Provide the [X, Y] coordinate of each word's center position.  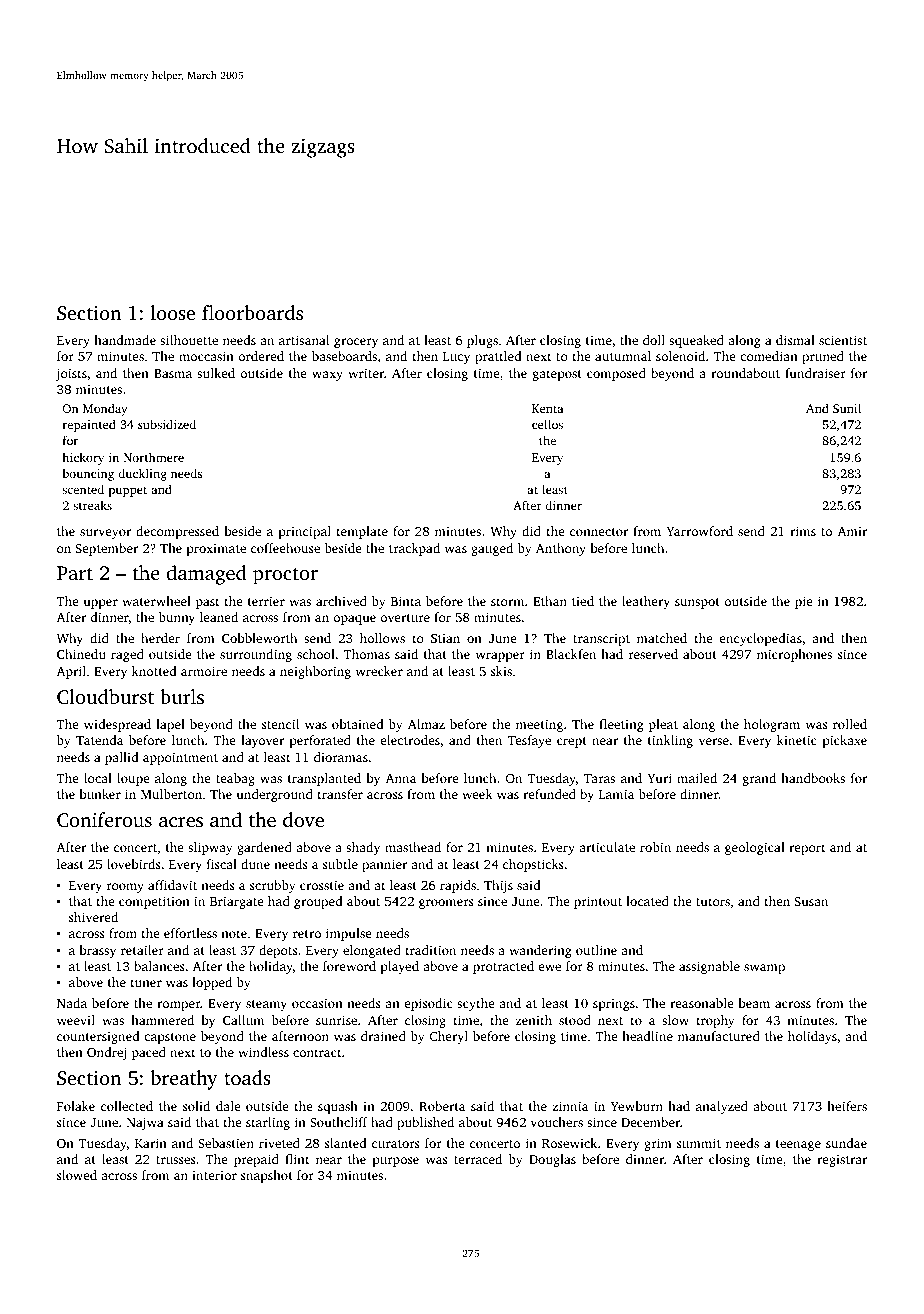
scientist [843, 340]
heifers [847, 1106]
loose [173, 312]
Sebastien [226, 1143]
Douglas [552, 1160]
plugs [482, 341]
